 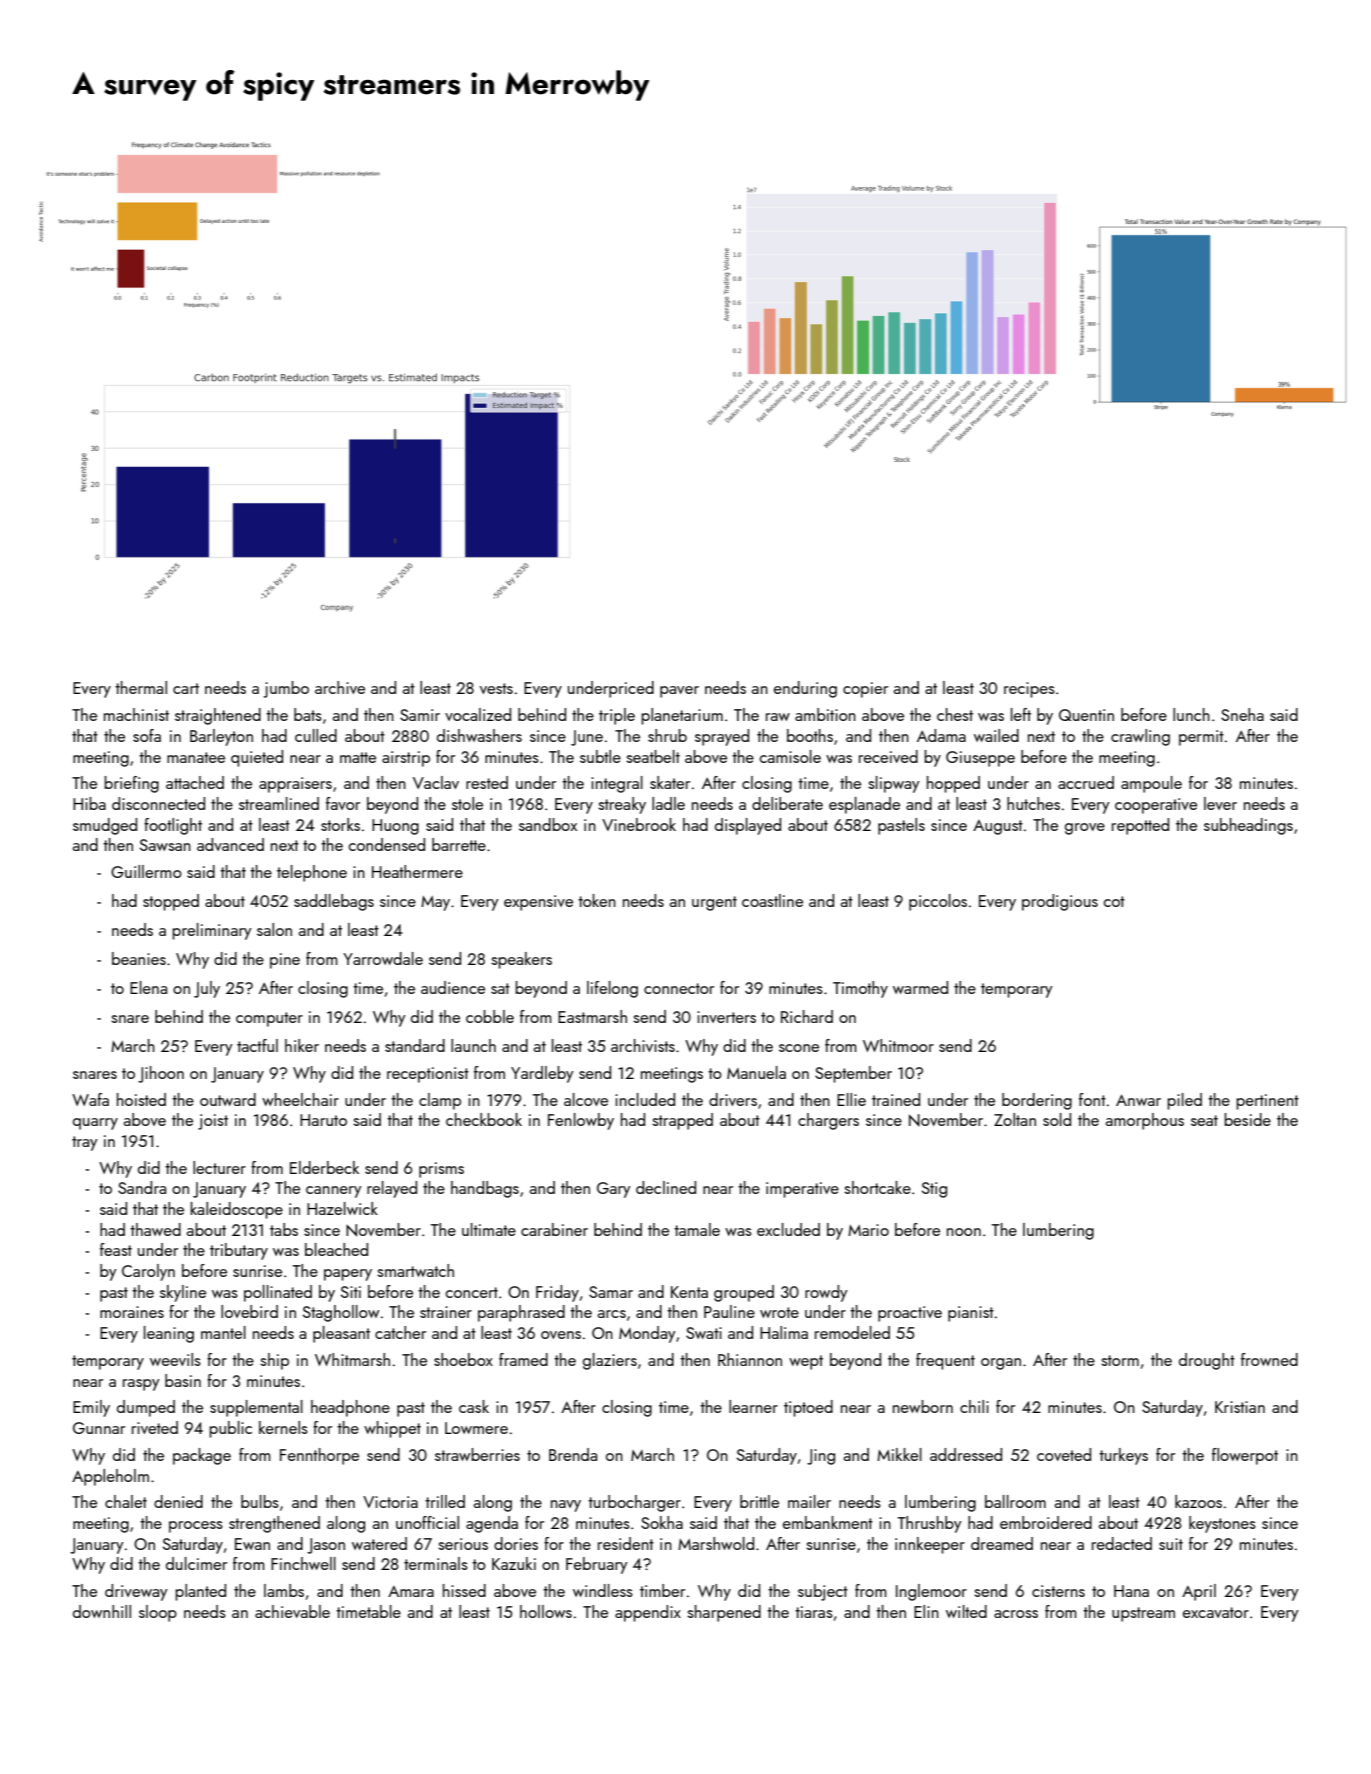 I want to click on straightened, so click(x=218, y=716).
